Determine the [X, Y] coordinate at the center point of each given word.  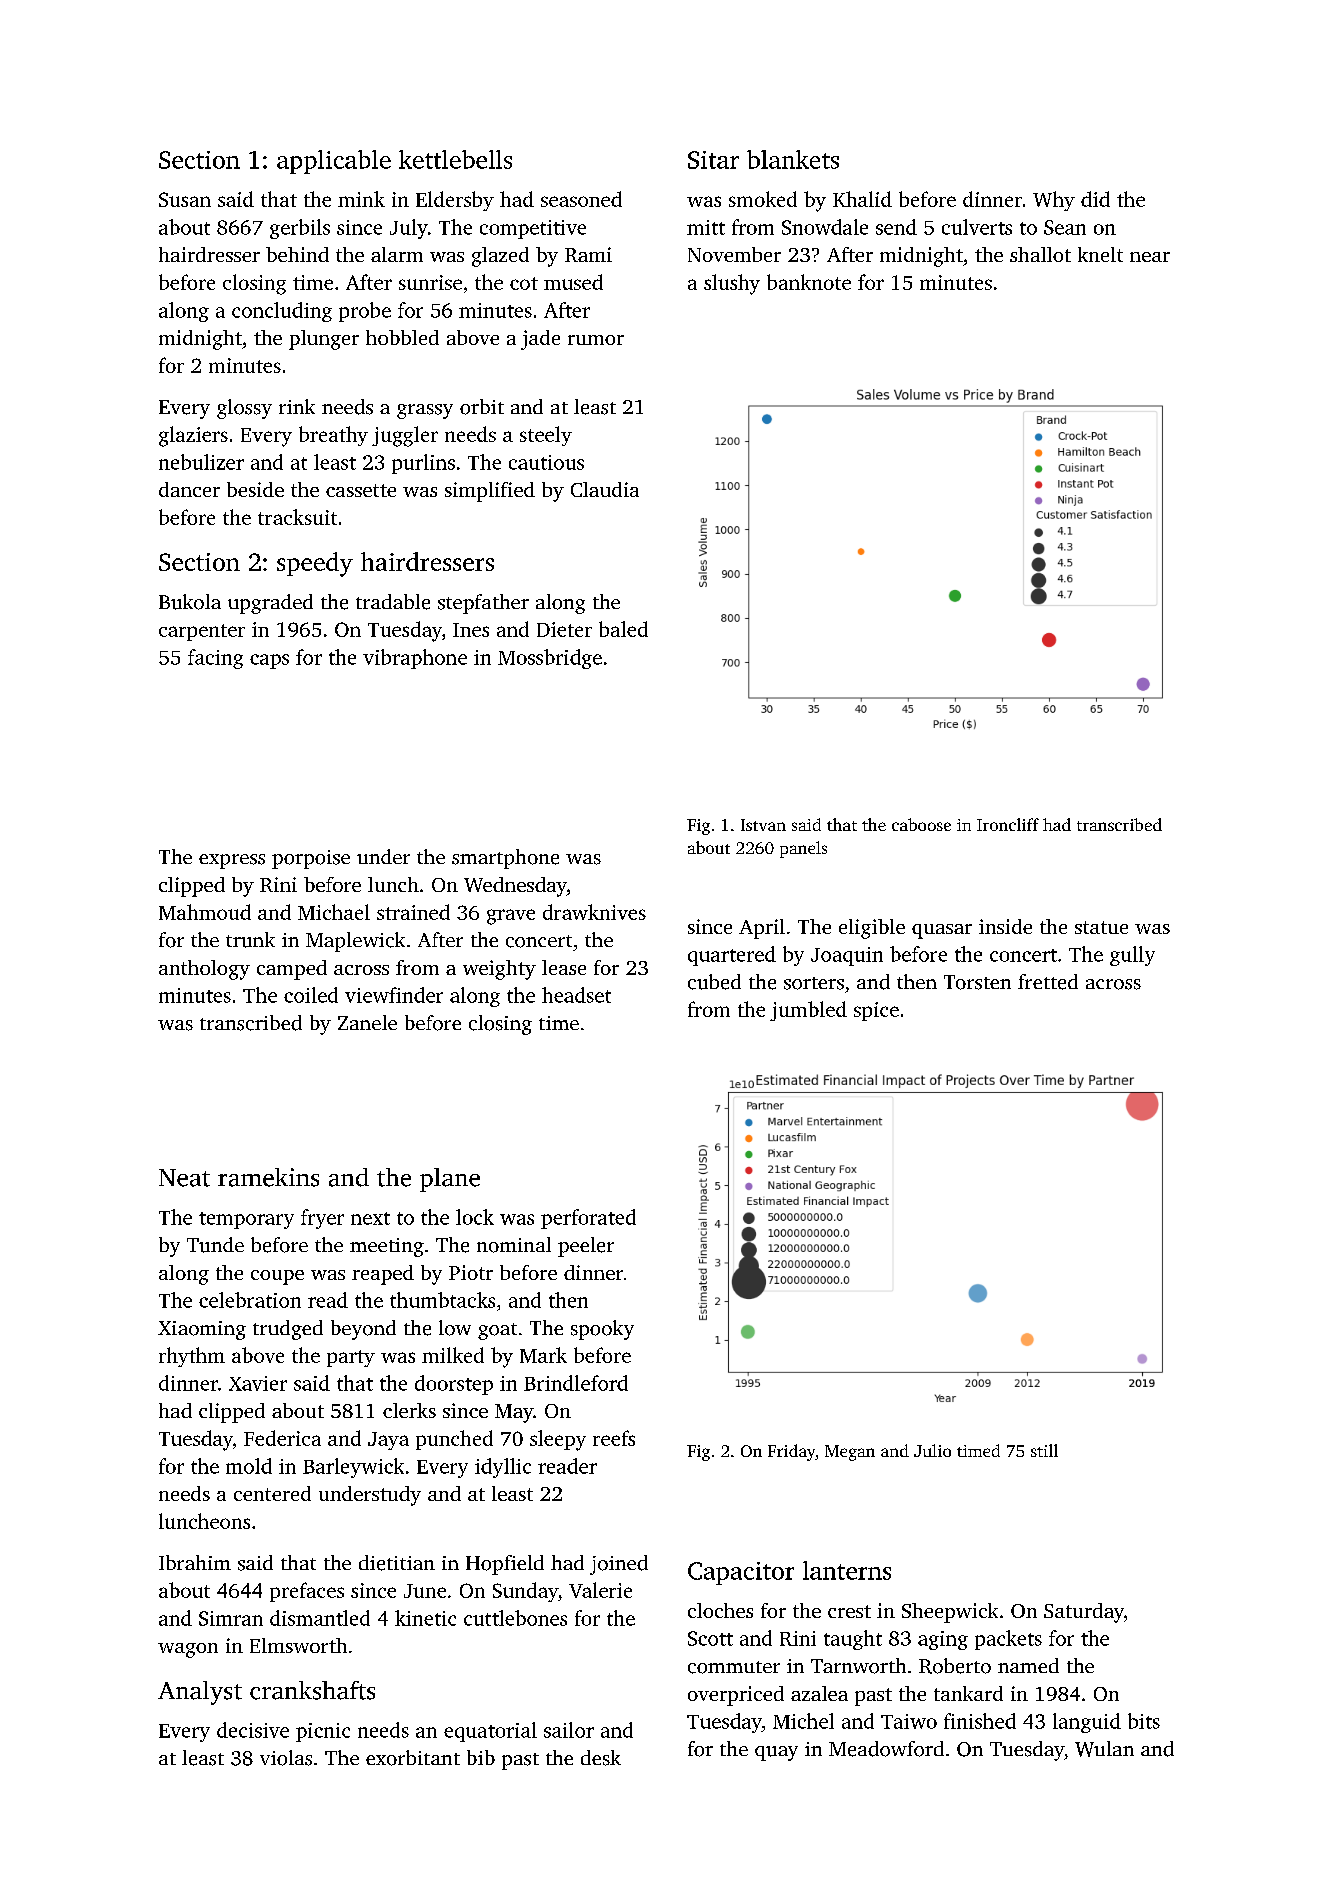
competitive [533, 229]
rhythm [192, 1357]
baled [623, 629]
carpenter [202, 632]
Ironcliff [1008, 824]
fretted [1048, 982]
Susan [185, 199]
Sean [1065, 227]
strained [413, 912]
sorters [814, 983]
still [1044, 1450]
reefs [614, 1438]
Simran [231, 1618]
